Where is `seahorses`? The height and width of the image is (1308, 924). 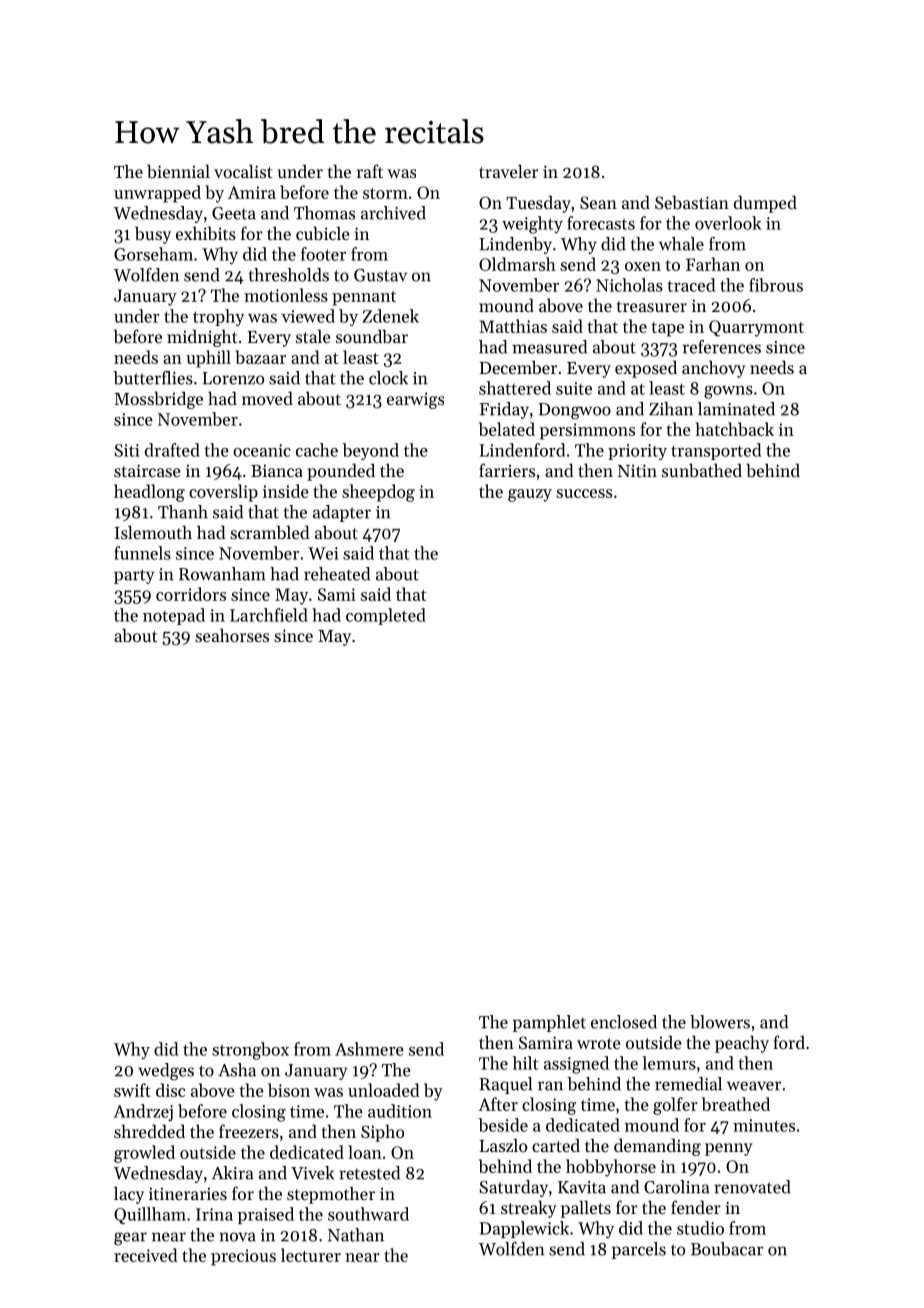 seahorses is located at coordinates (232, 635).
